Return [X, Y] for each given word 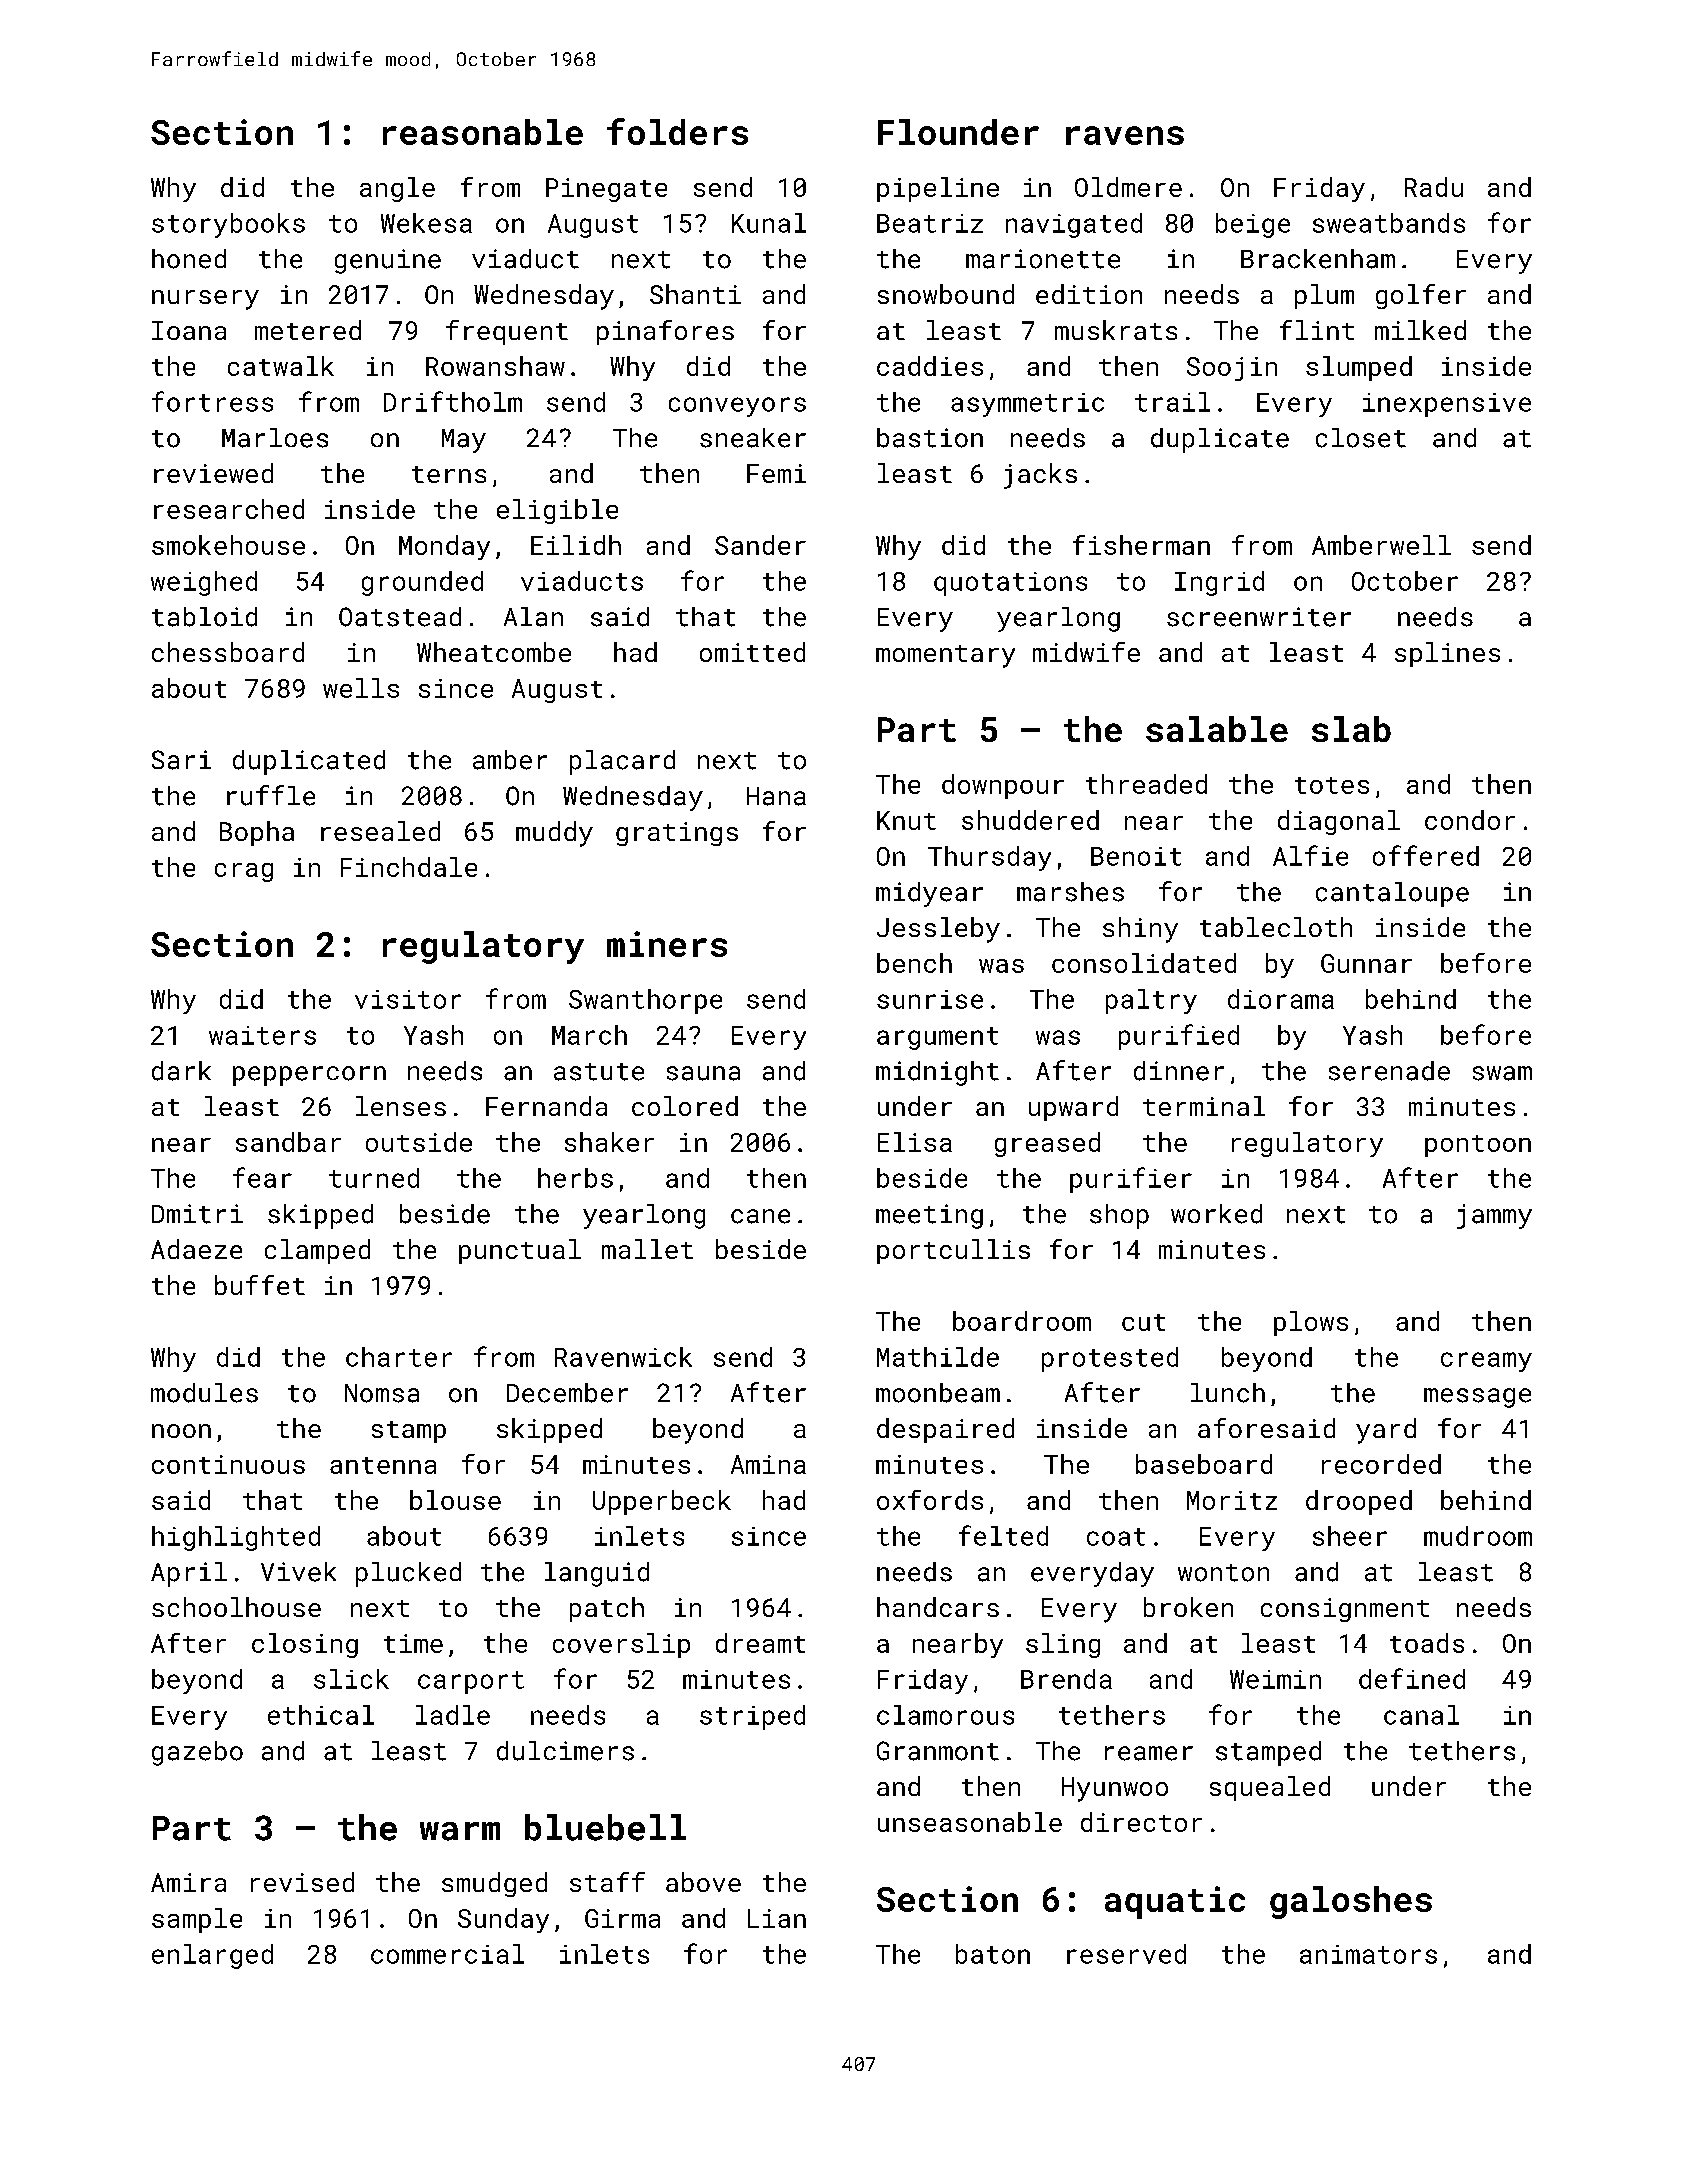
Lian [777, 1918]
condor [1470, 820]
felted [1003, 1535]
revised [302, 1882]
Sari [181, 760]
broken [1188, 1607]
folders [677, 131]
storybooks [228, 225]
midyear [929, 894]
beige [1253, 225]
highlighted [236, 1538]
